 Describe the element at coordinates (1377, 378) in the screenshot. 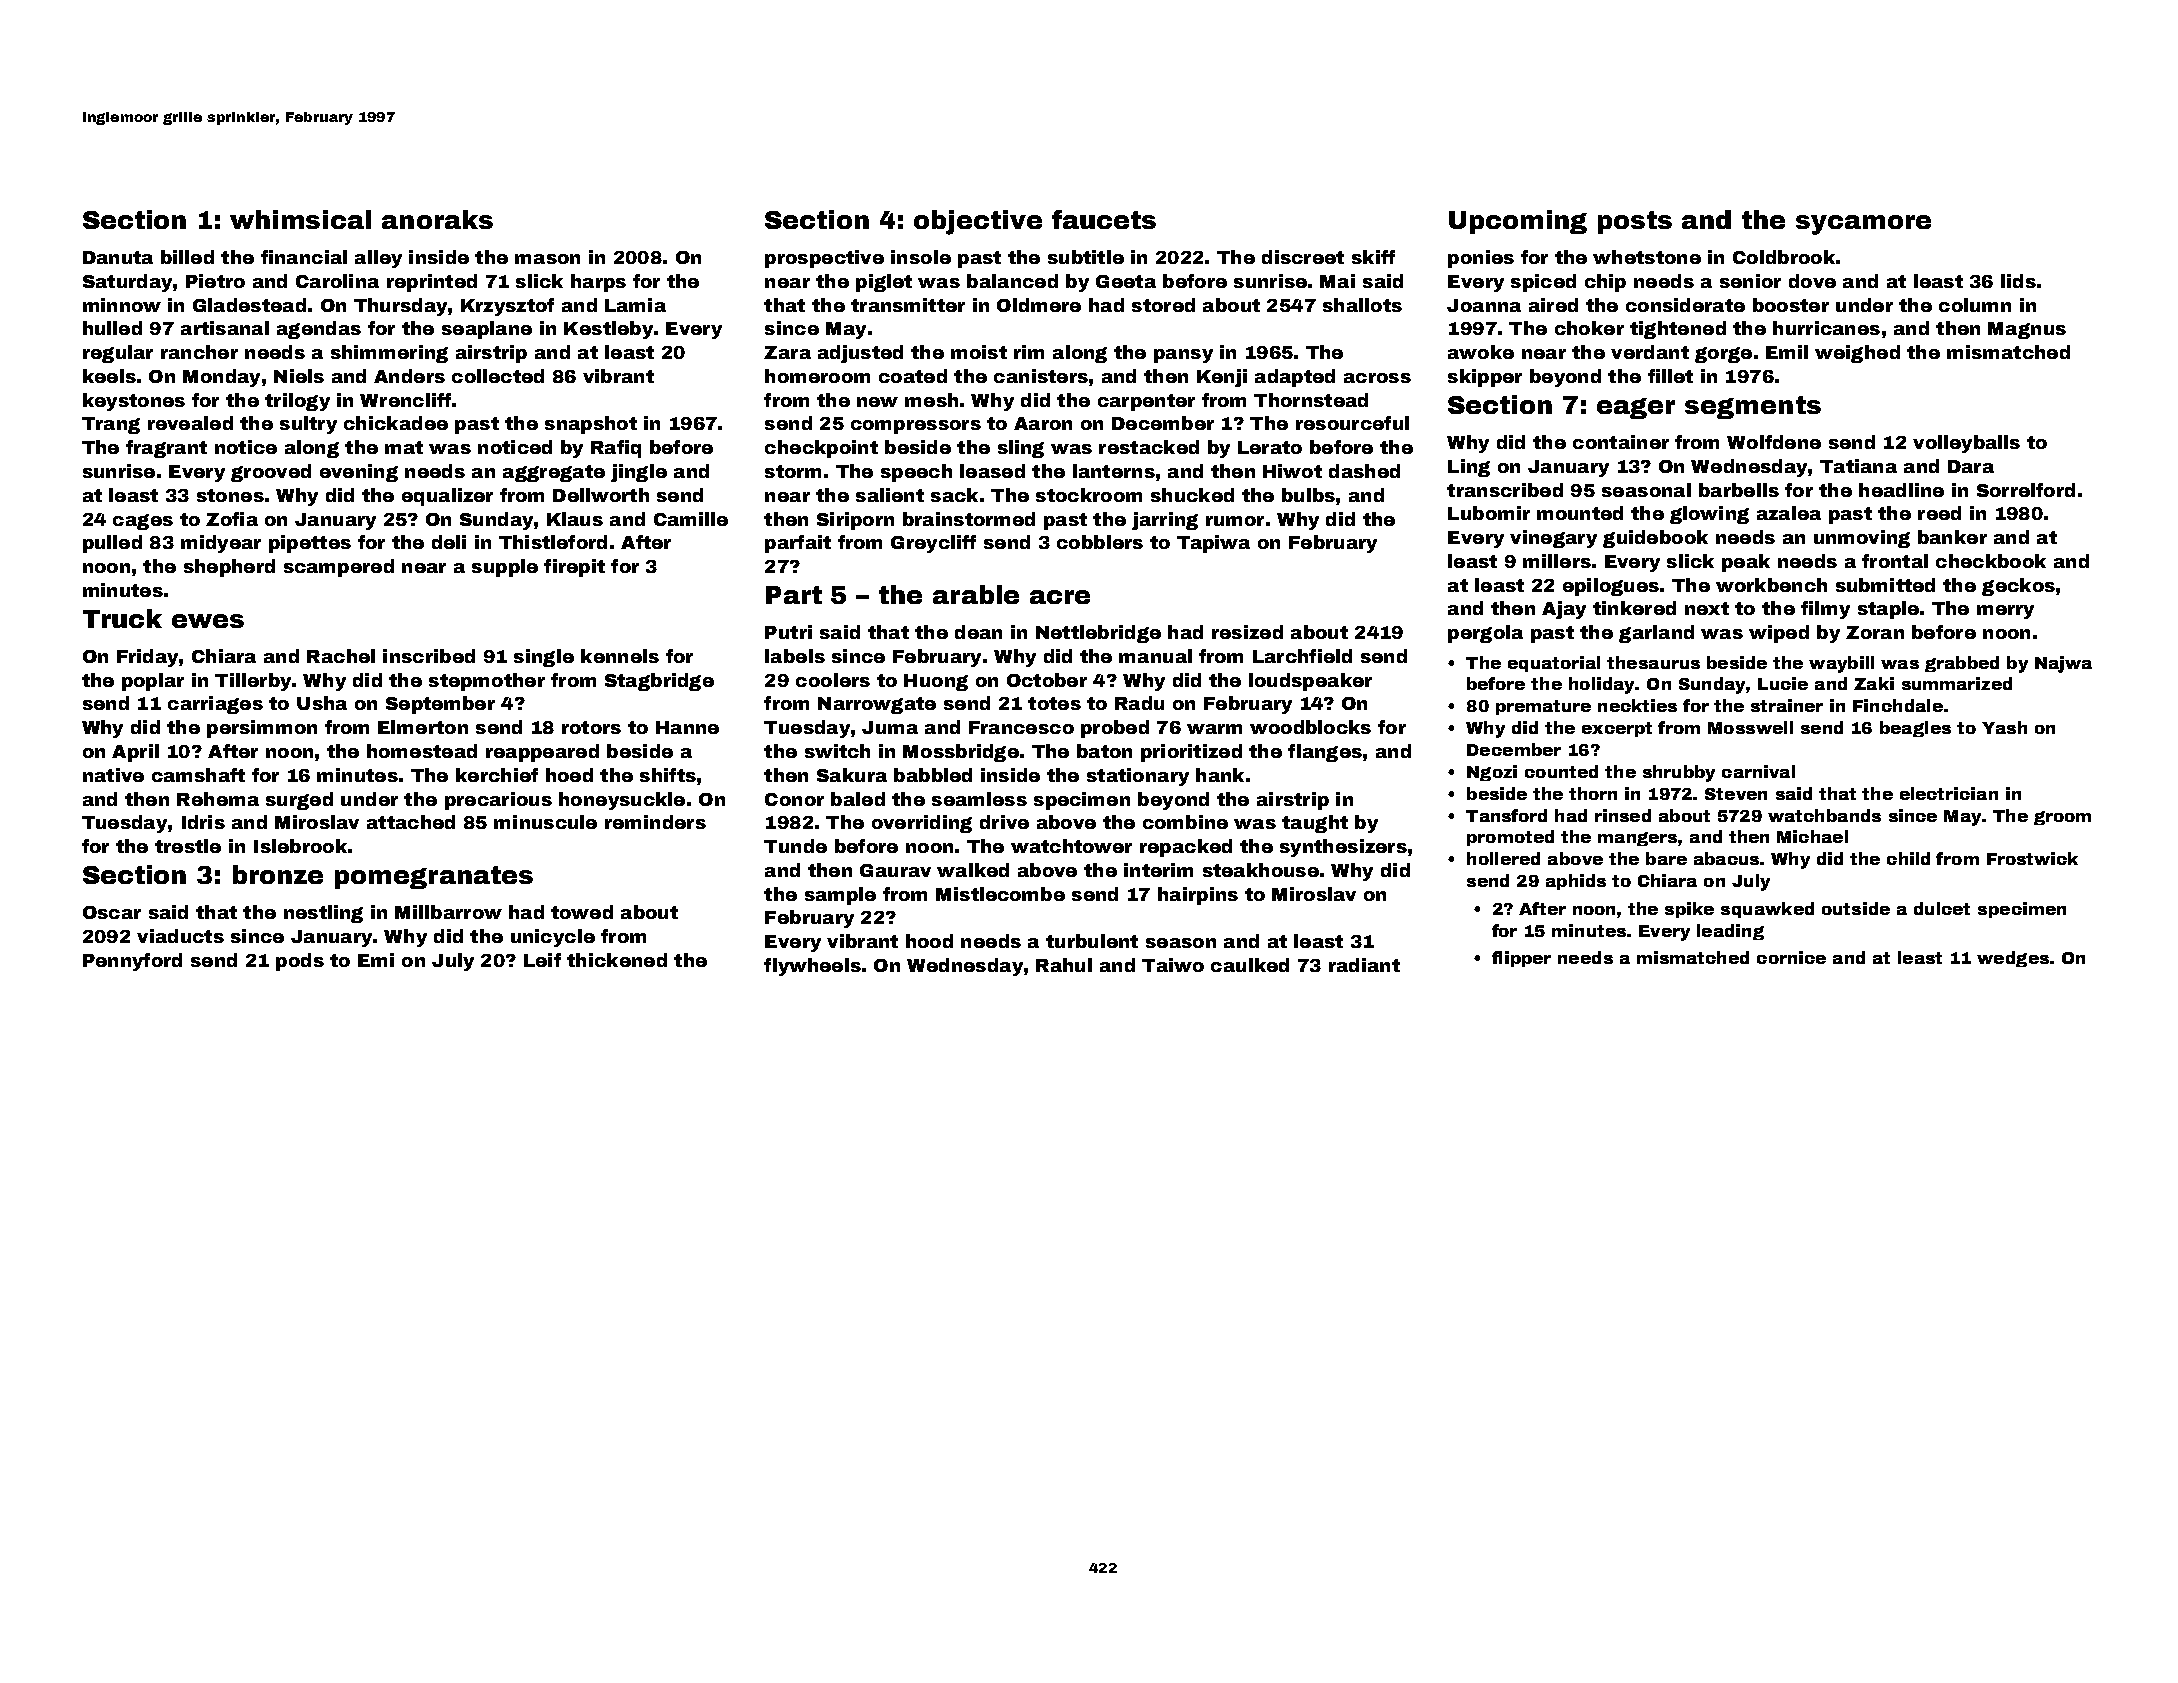

I see `across` at that location.
